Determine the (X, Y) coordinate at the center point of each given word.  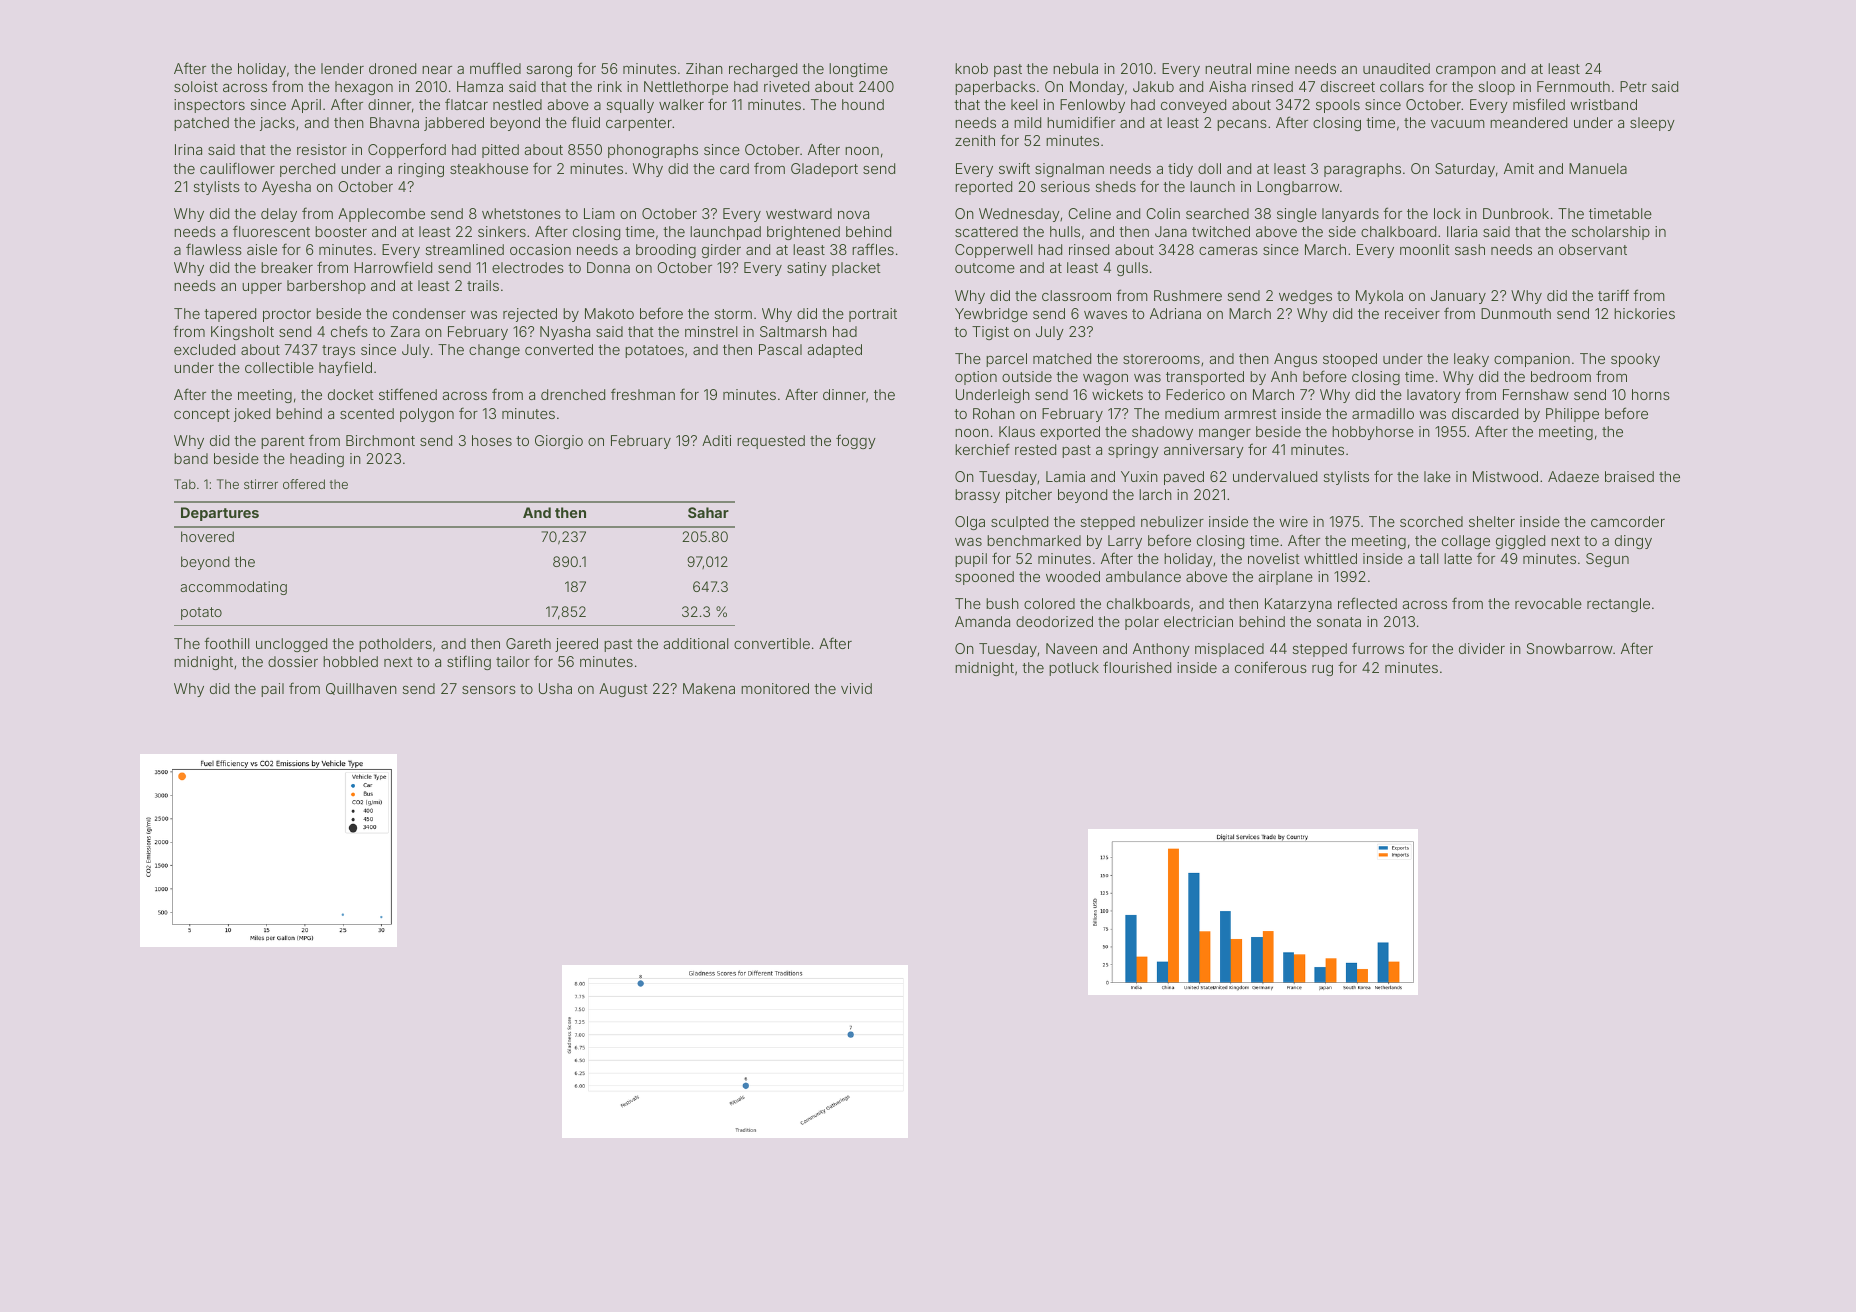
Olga (970, 523)
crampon (1466, 71)
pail (272, 690)
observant (1593, 249)
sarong (549, 71)
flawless (214, 249)
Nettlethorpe (686, 88)
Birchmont (380, 440)
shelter (1492, 521)
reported (983, 188)
